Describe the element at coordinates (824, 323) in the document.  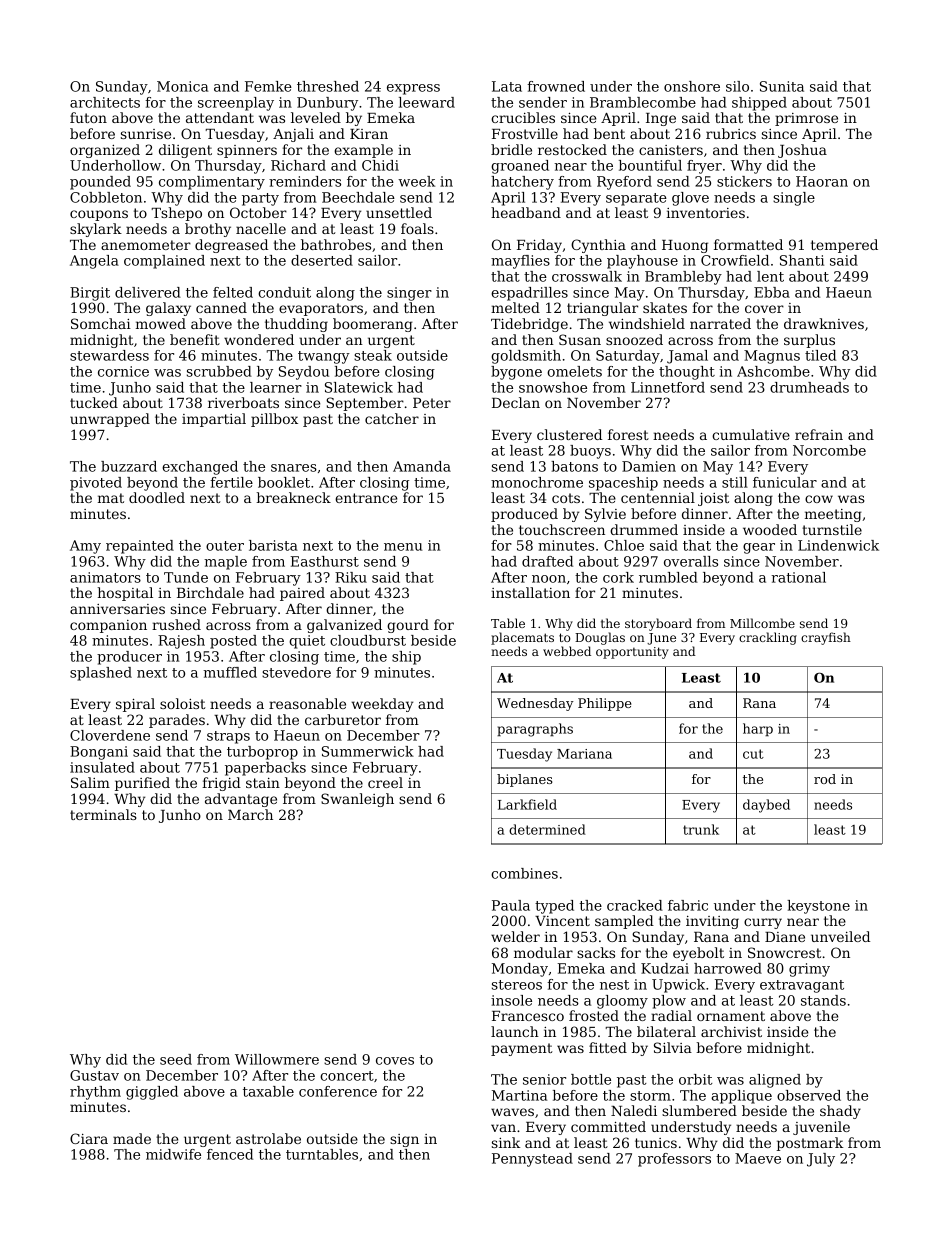
I see `drawknives` at that location.
